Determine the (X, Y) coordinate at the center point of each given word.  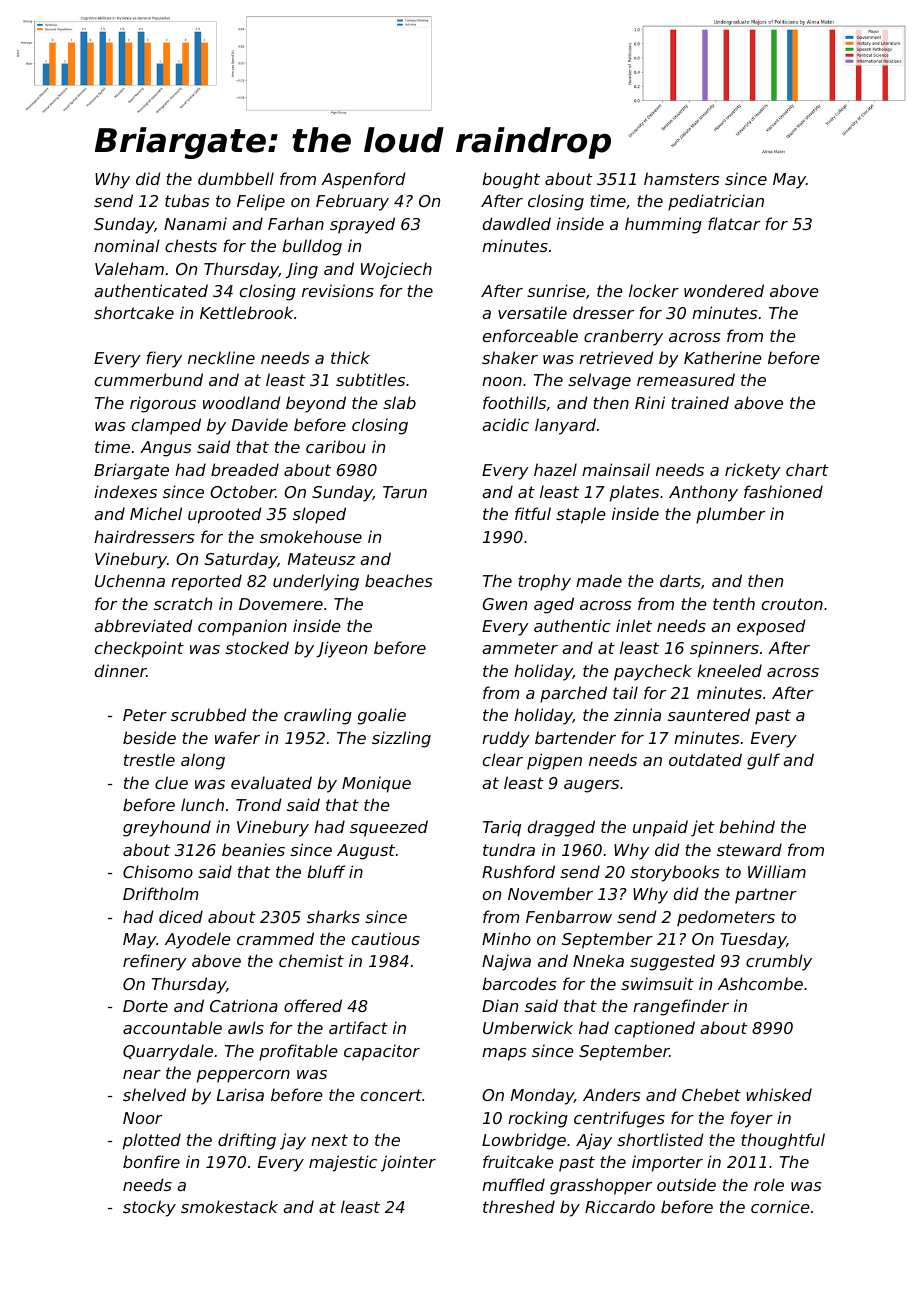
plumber (730, 515)
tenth (734, 603)
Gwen (505, 604)
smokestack (229, 1206)
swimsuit (657, 983)
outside (686, 1184)
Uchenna (130, 580)
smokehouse (311, 536)
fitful (533, 513)
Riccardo (620, 1206)
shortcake (134, 312)
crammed (275, 938)
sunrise (556, 290)
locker (654, 290)
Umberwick (528, 1027)
